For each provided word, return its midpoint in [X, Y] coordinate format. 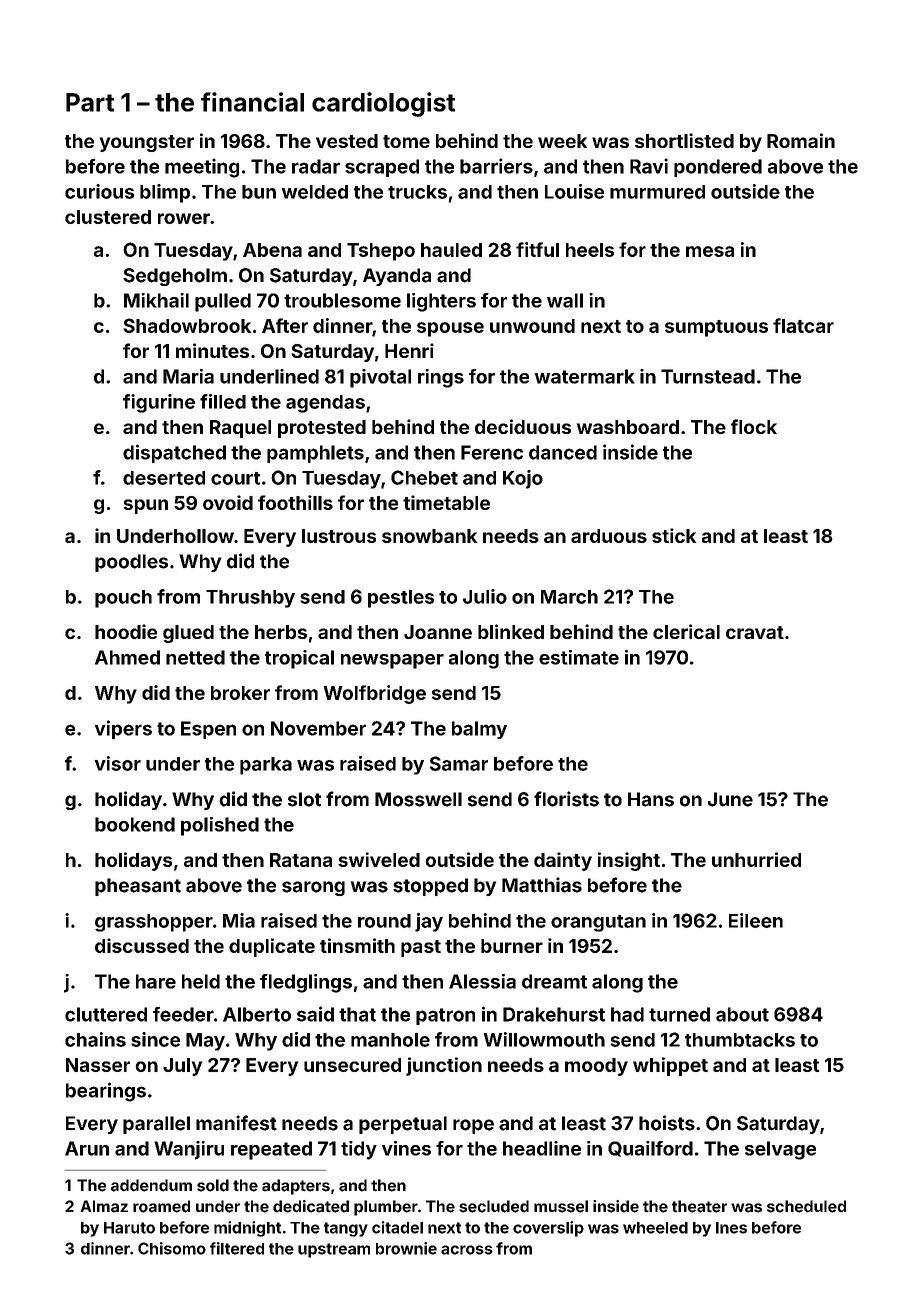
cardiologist [383, 104]
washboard [628, 427]
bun [259, 192]
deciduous [523, 426]
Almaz [104, 1206]
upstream [334, 1250]
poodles [131, 563]
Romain [801, 140]
